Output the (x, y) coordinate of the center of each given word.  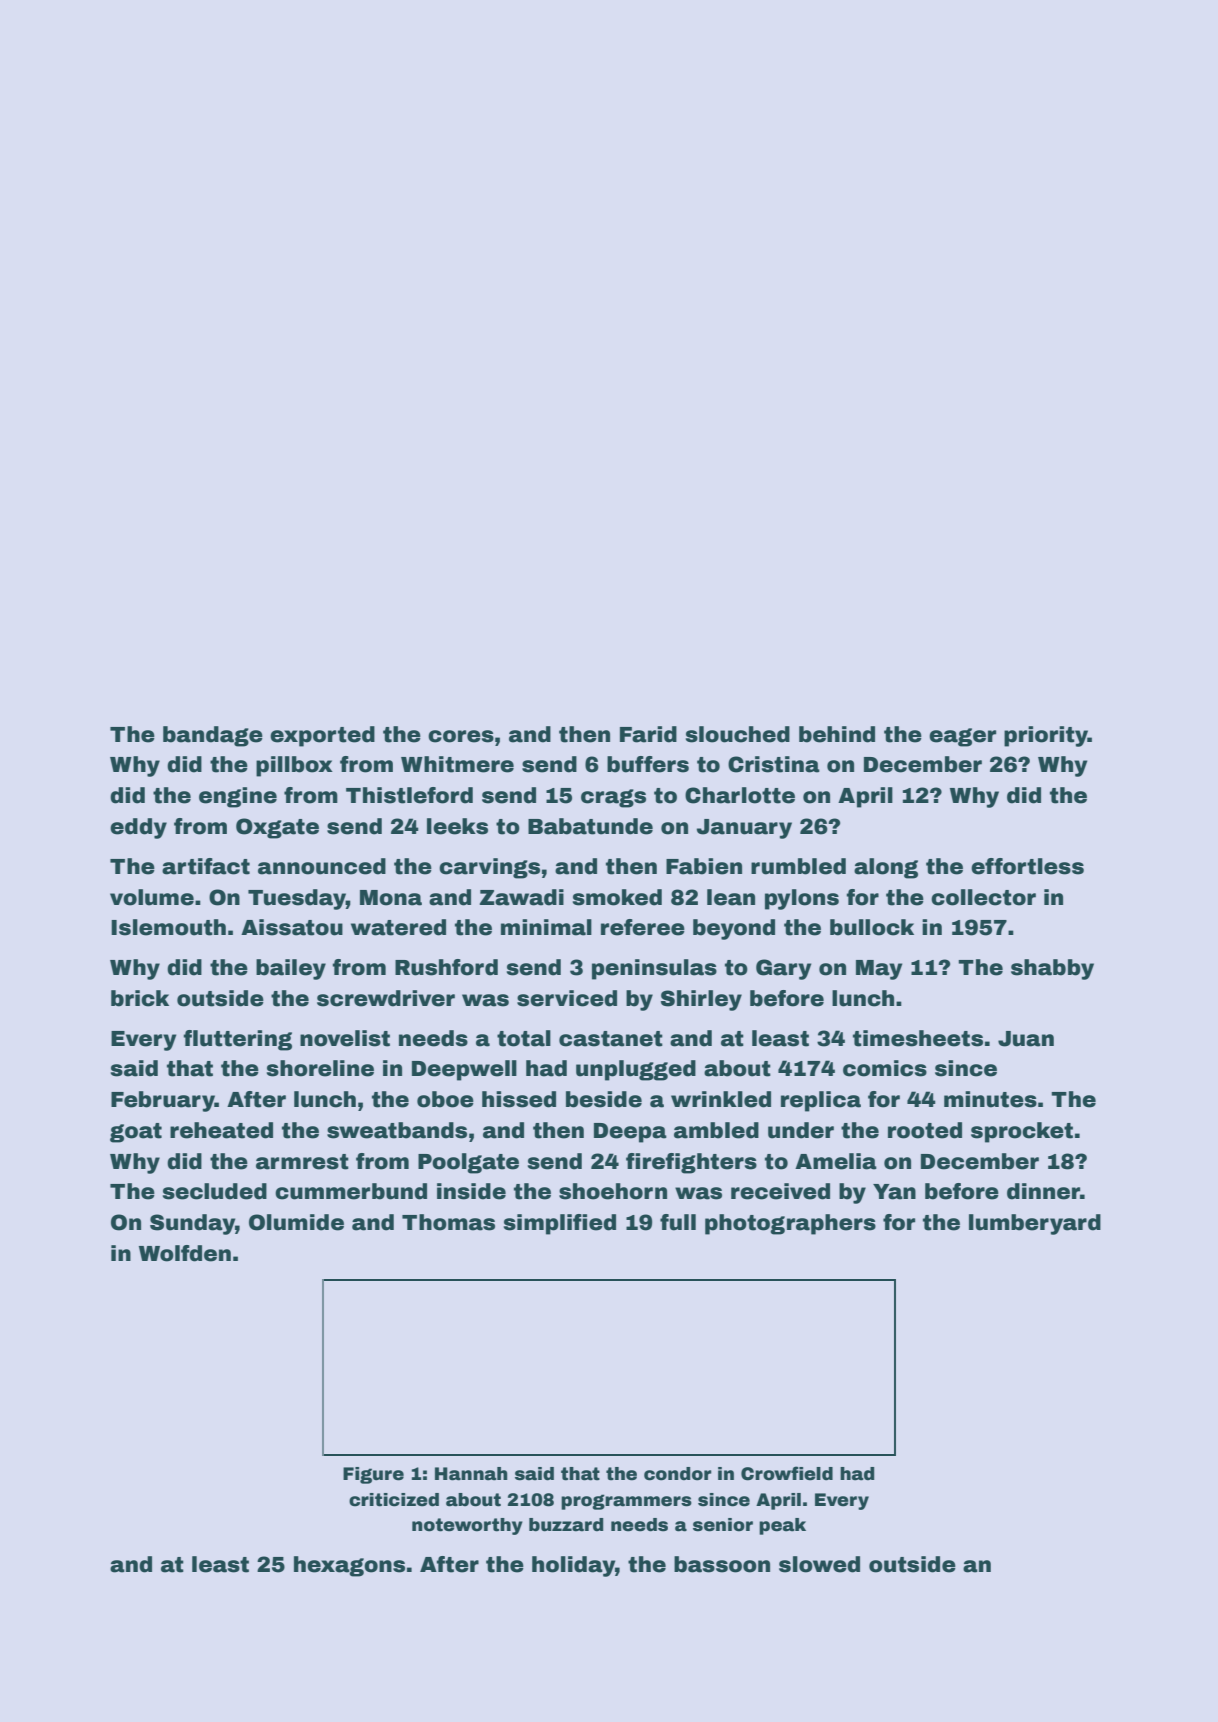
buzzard (566, 1525)
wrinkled (721, 1099)
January (744, 829)
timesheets (918, 1038)
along (886, 868)
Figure (373, 1475)
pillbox (294, 766)
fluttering (237, 1040)
